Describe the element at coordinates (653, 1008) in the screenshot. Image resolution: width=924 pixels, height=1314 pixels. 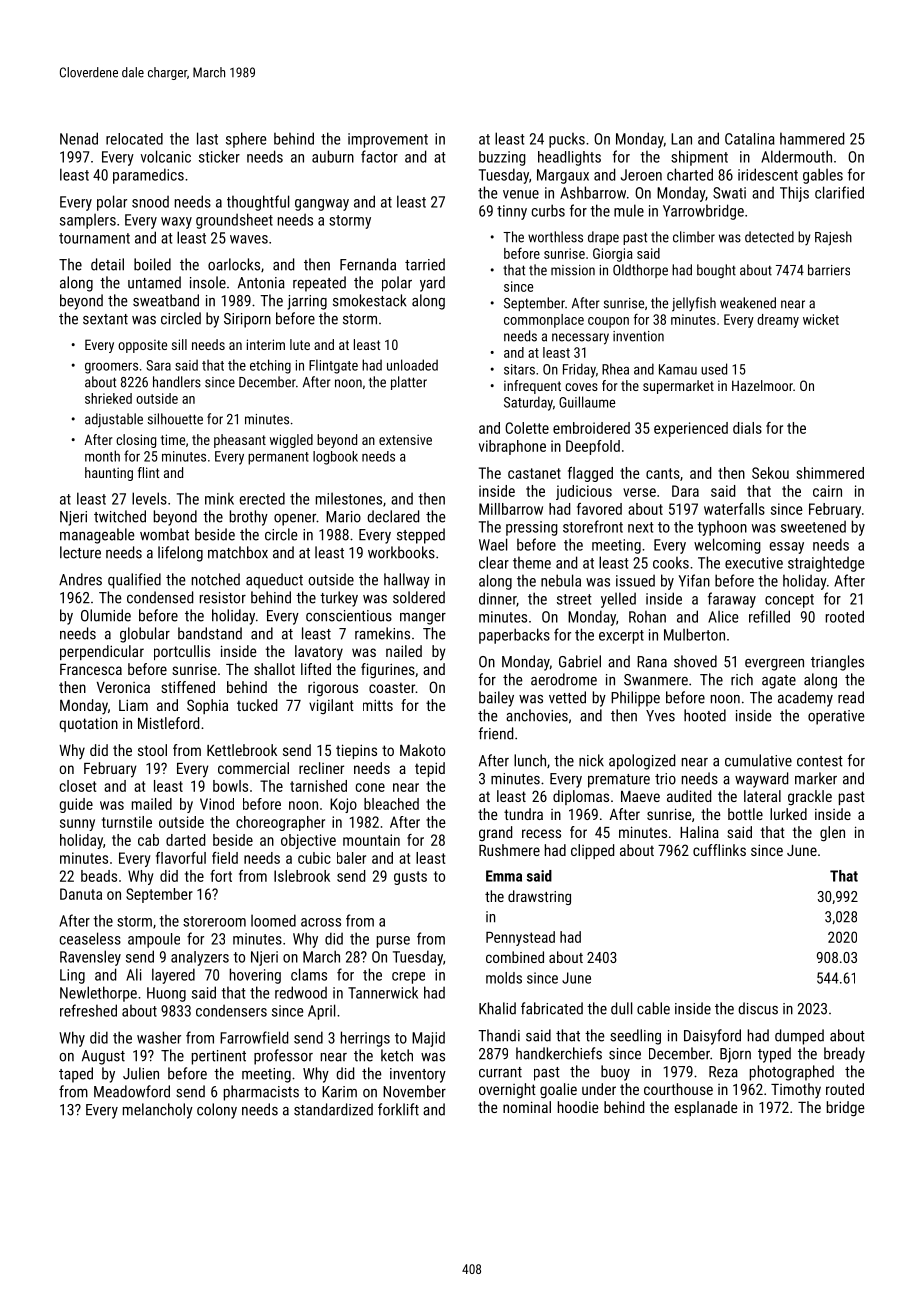
I see `cable` at that location.
